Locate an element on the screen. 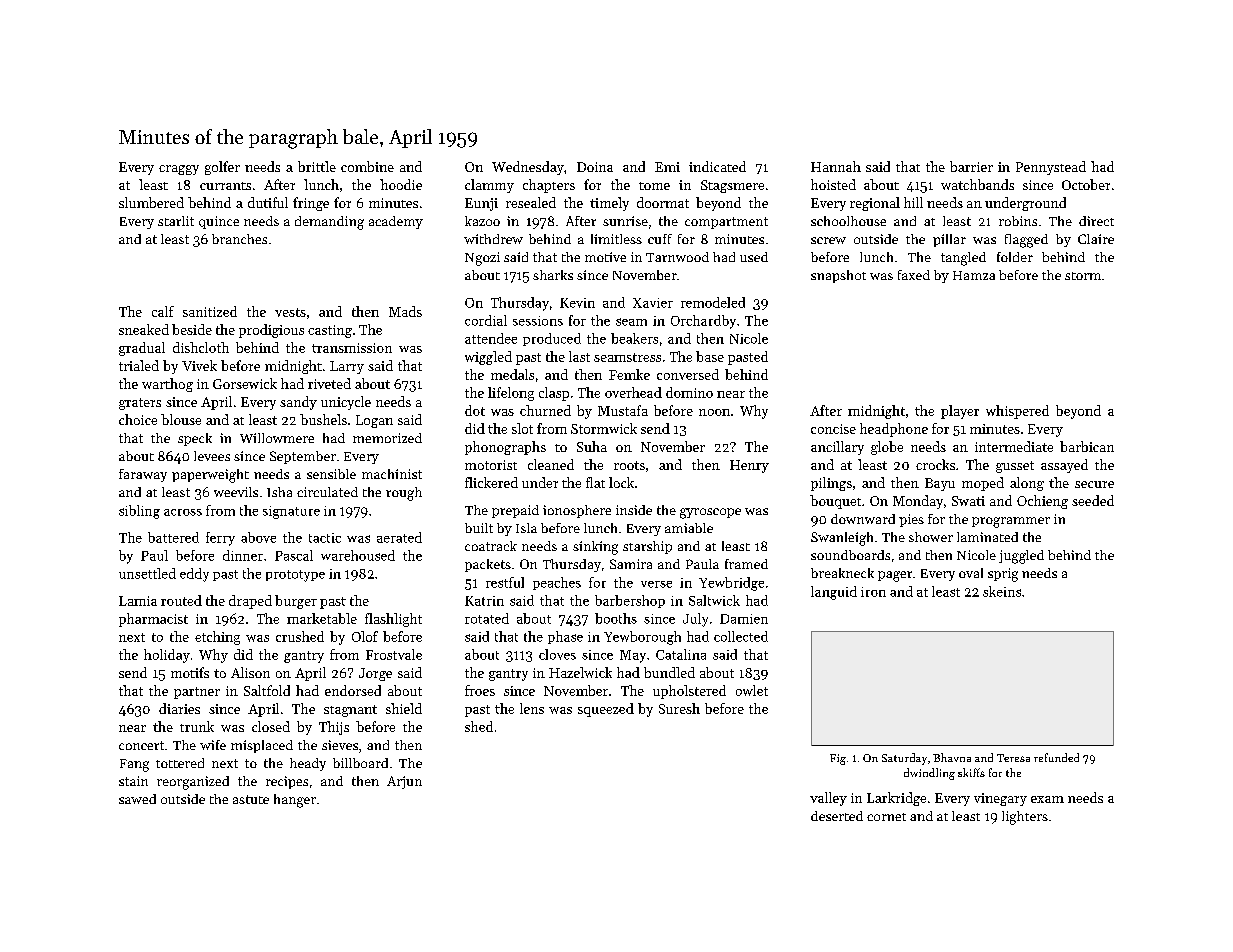 Image resolution: width=1233 pixels, height=952 pixels. pillar is located at coordinates (949, 240).
